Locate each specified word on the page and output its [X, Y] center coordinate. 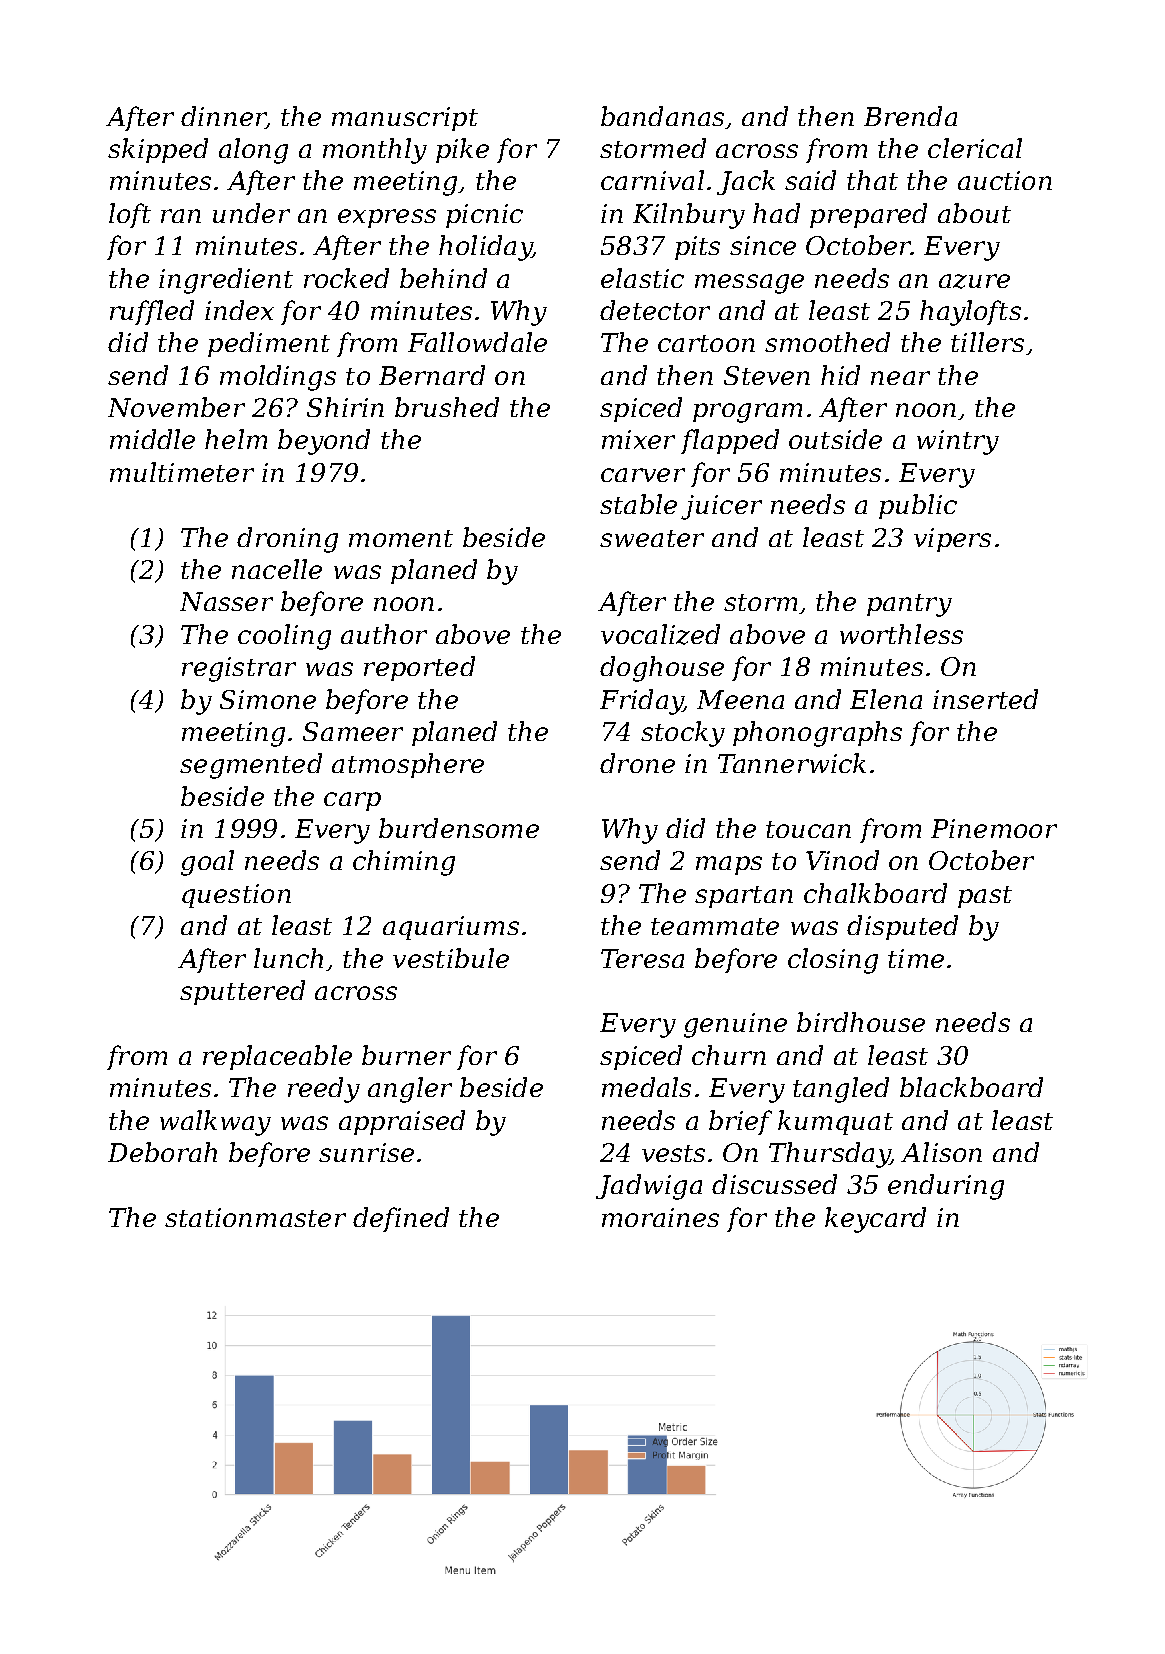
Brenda [910, 116]
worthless [901, 634]
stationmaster [255, 1217]
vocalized [660, 634]
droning [287, 540]
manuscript [405, 119]
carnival [652, 180]
